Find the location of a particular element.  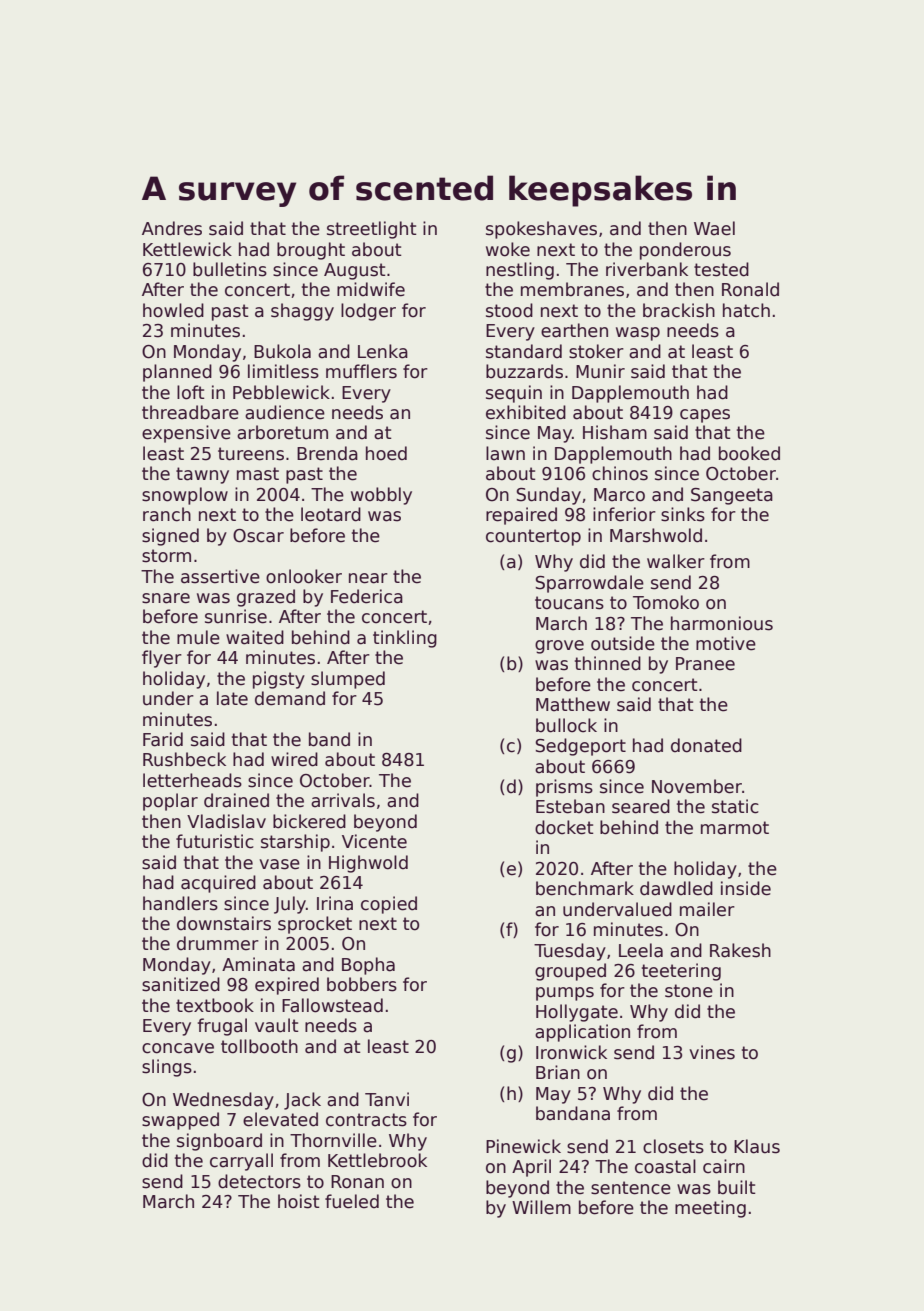

tinkling is located at coordinates (405, 639).
